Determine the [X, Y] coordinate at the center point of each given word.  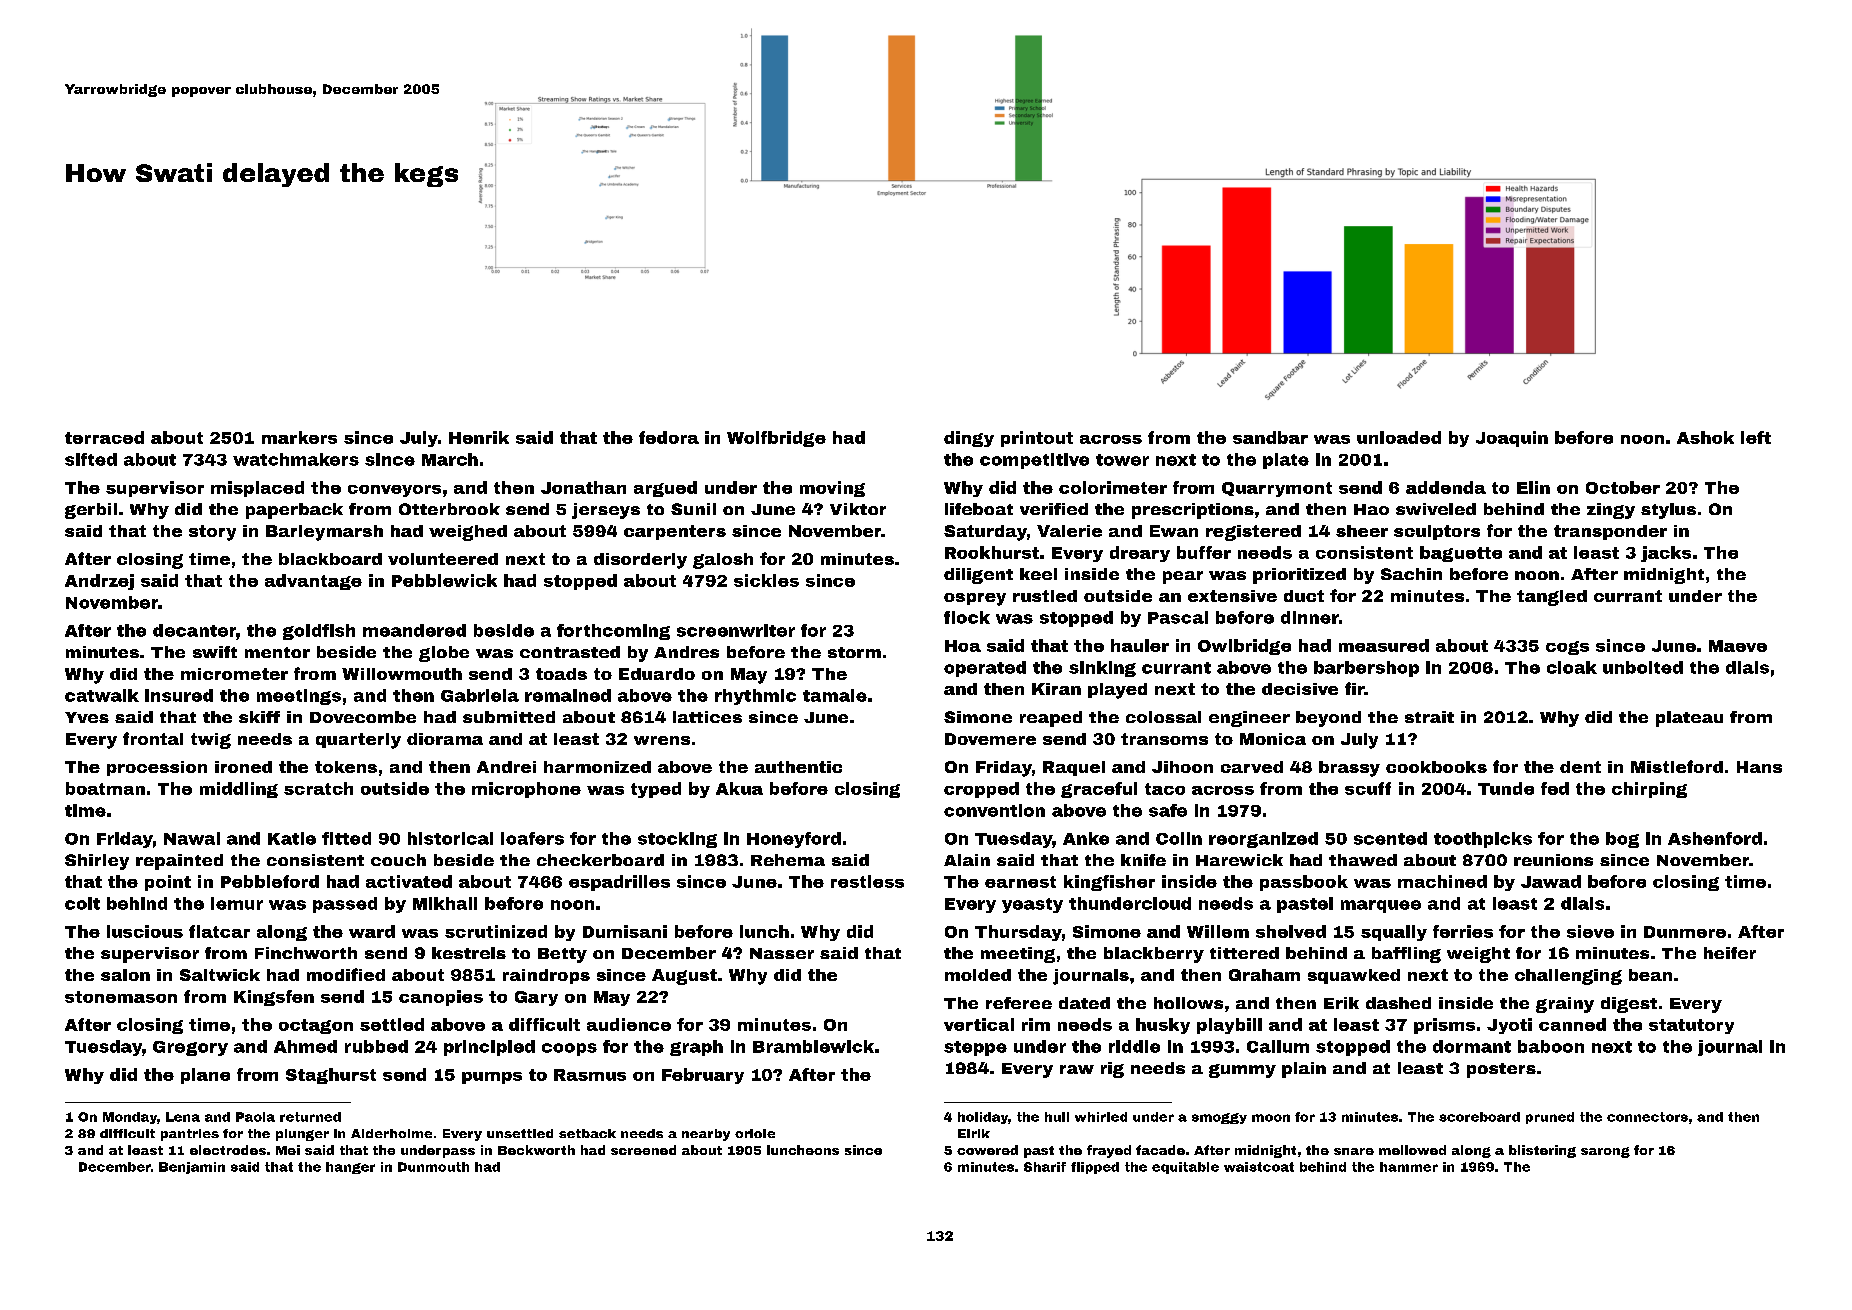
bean [1650, 975]
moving [832, 489]
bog [1622, 840]
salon [125, 975]
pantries [190, 1135]
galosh [723, 561]
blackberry [1154, 955]
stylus [1668, 511]
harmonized [597, 767]
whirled [1101, 1117]
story [212, 533]
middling [239, 790]
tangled [1552, 598]
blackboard [330, 559]
